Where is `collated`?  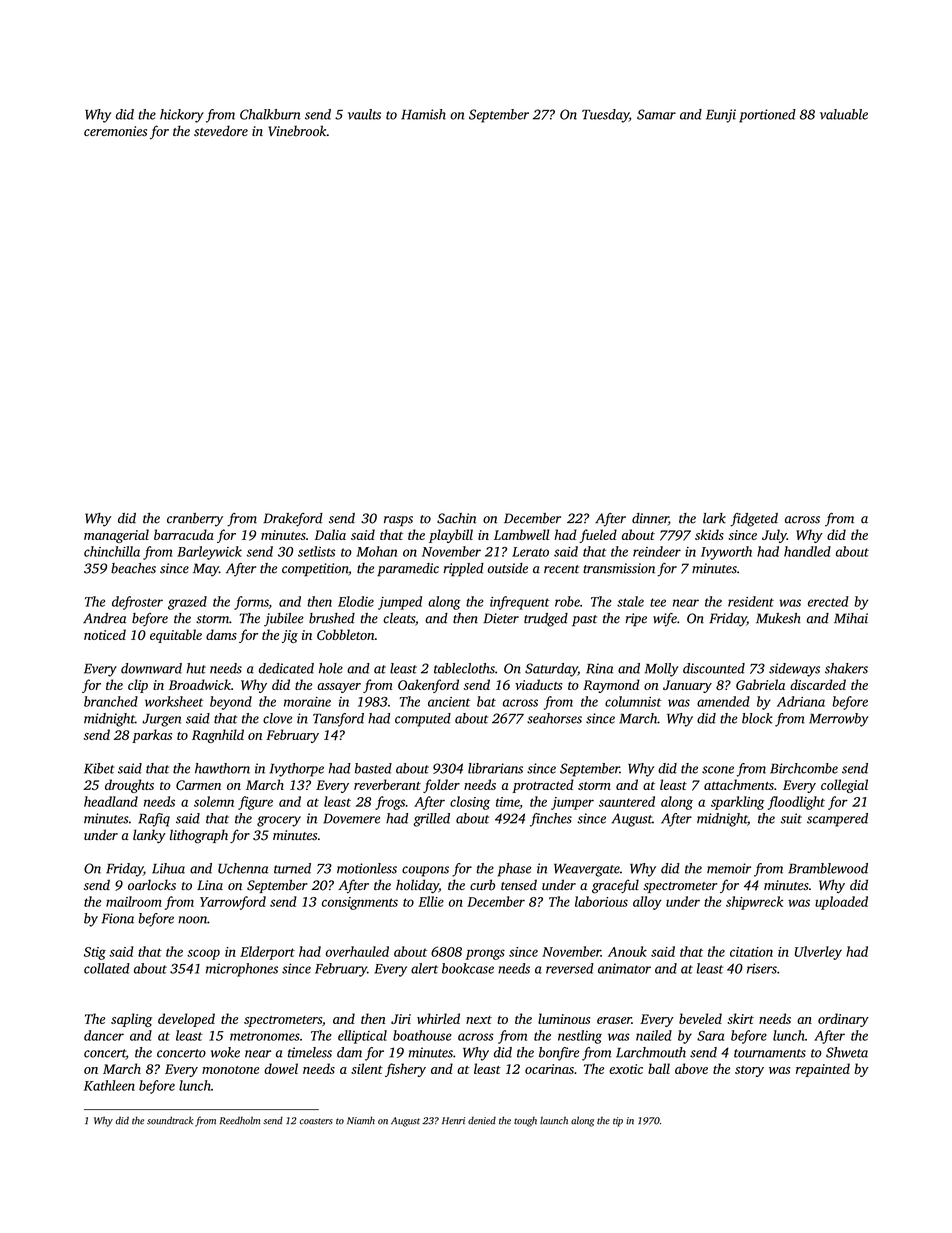 collated is located at coordinates (107, 968).
